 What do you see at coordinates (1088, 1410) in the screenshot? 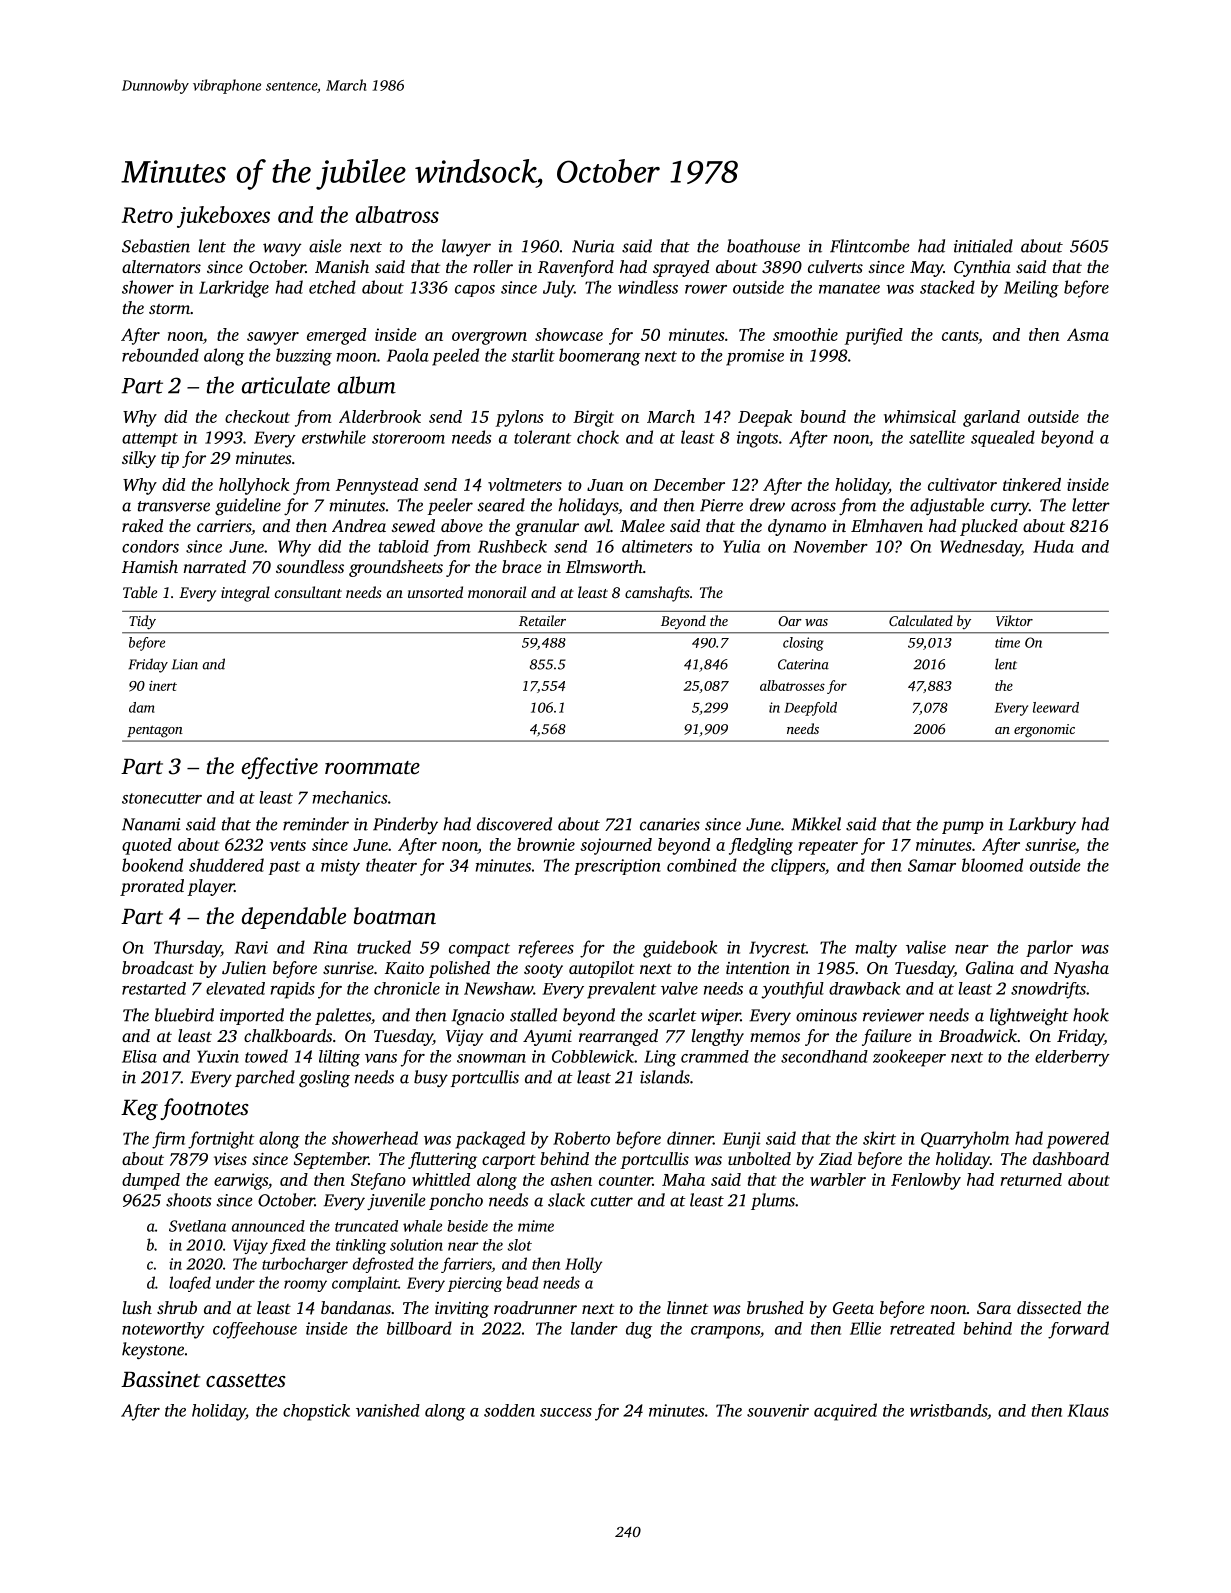
I see `Klaus` at bounding box center [1088, 1410].
